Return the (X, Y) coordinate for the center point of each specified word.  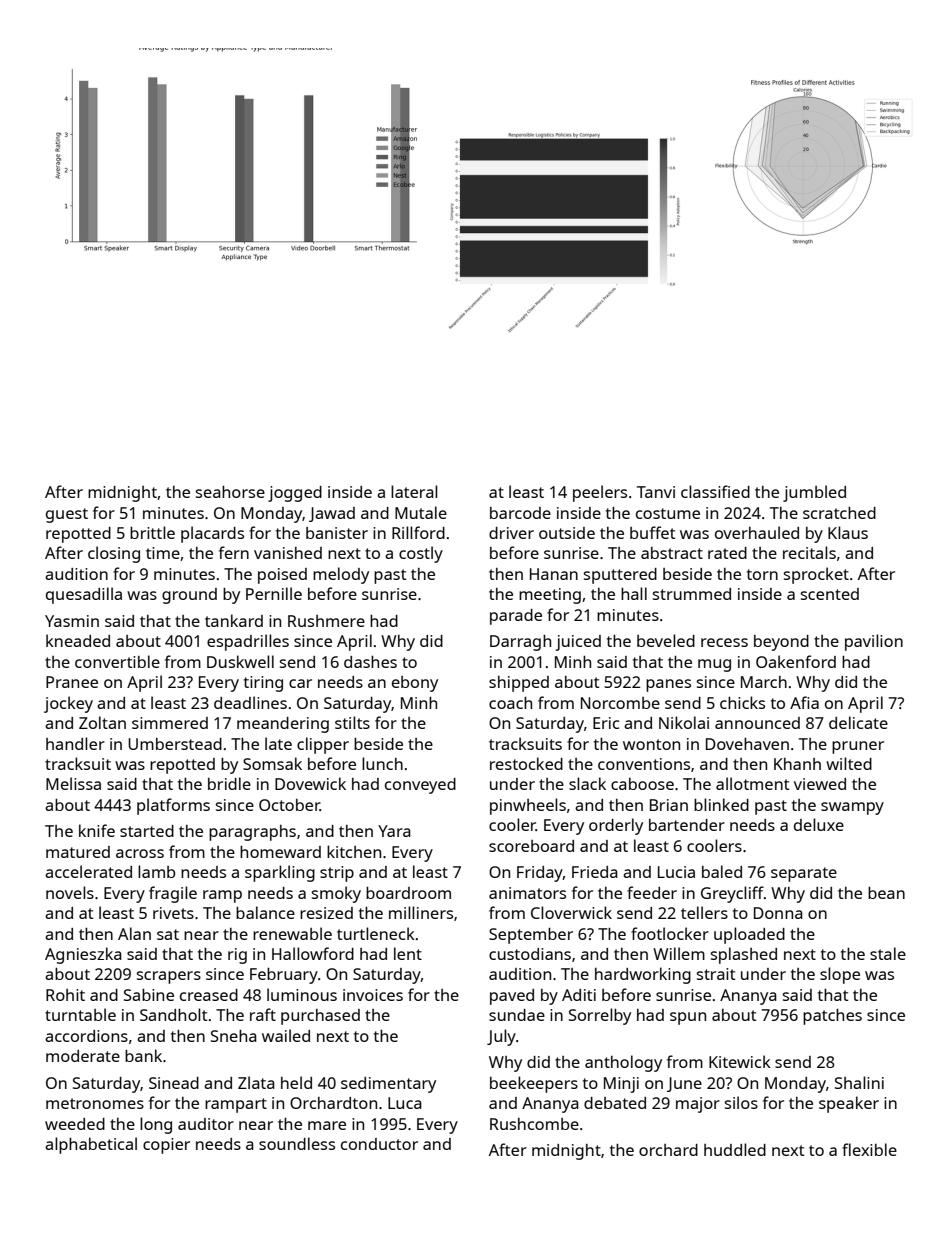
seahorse (230, 492)
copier (166, 1146)
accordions (86, 1036)
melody (341, 575)
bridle (229, 783)
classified (715, 491)
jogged (295, 494)
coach (510, 703)
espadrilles (248, 642)
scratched (839, 513)
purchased (320, 1017)
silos (741, 1102)
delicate (858, 722)
